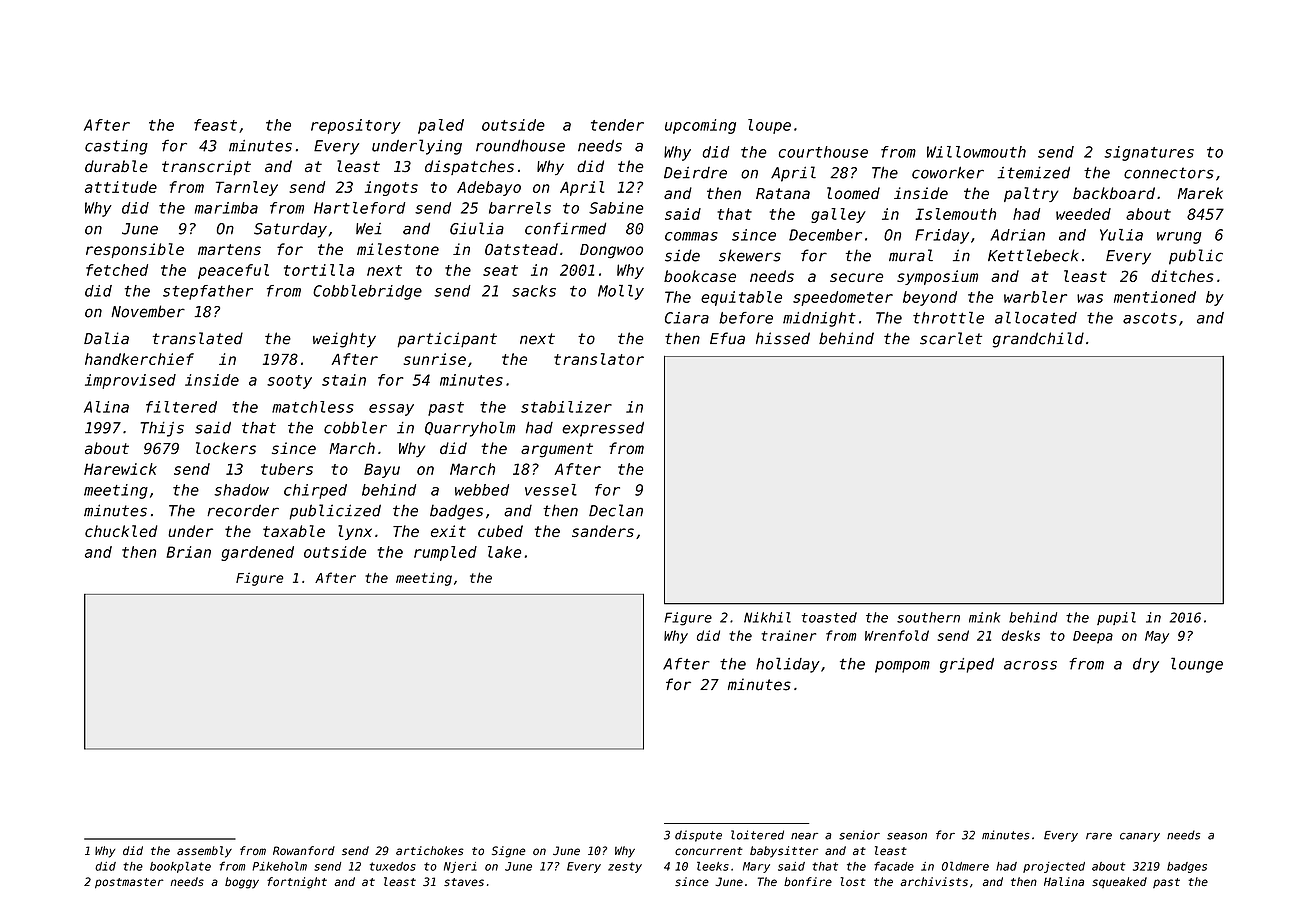  What do you see at coordinates (1054, 867) in the image?
I see `projected` at bounding box center [1054, 867].
